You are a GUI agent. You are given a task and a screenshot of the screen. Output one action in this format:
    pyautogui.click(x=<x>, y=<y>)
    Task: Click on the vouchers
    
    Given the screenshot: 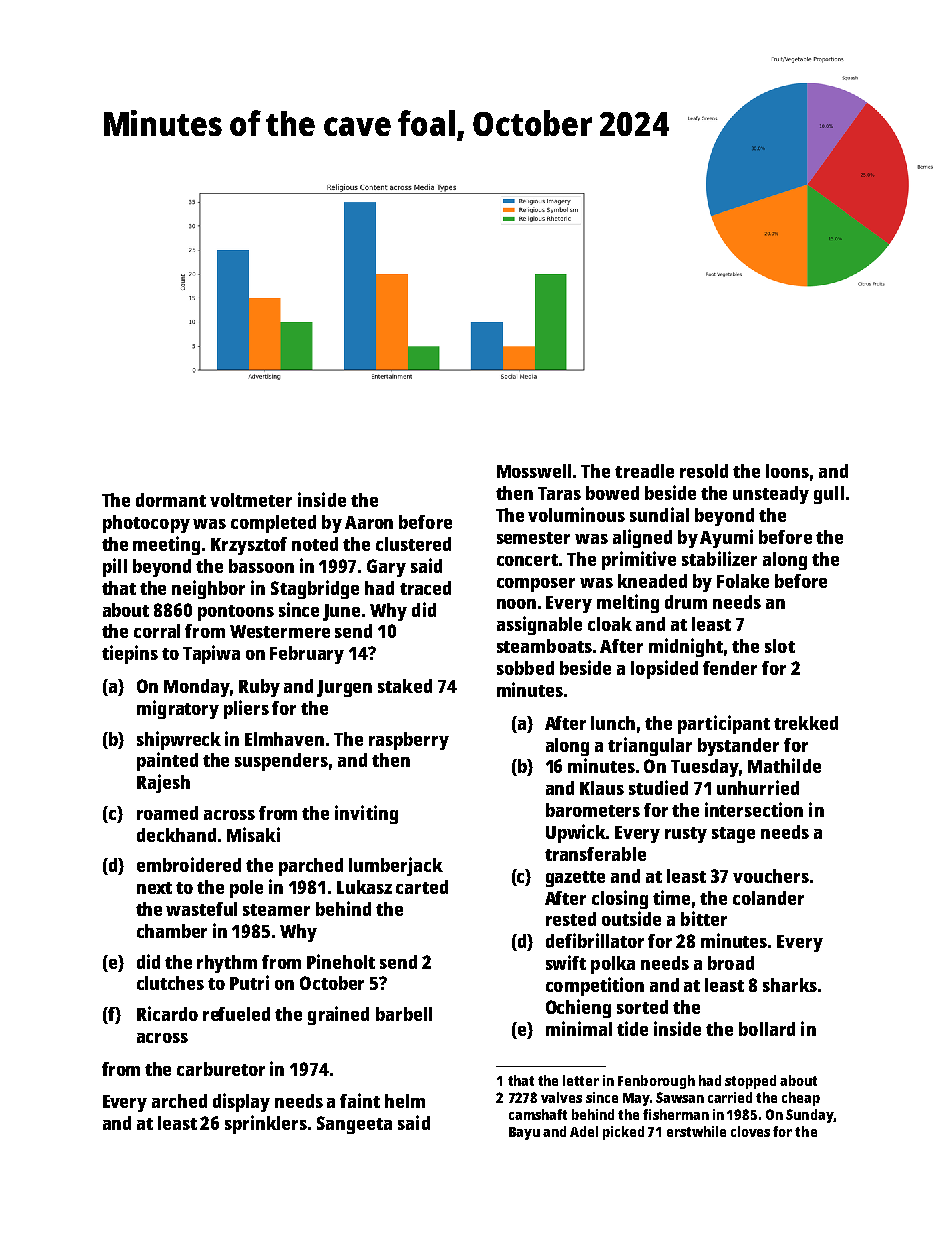 What is the action you would take?
    pyautogui.click(x=771, y=876)
